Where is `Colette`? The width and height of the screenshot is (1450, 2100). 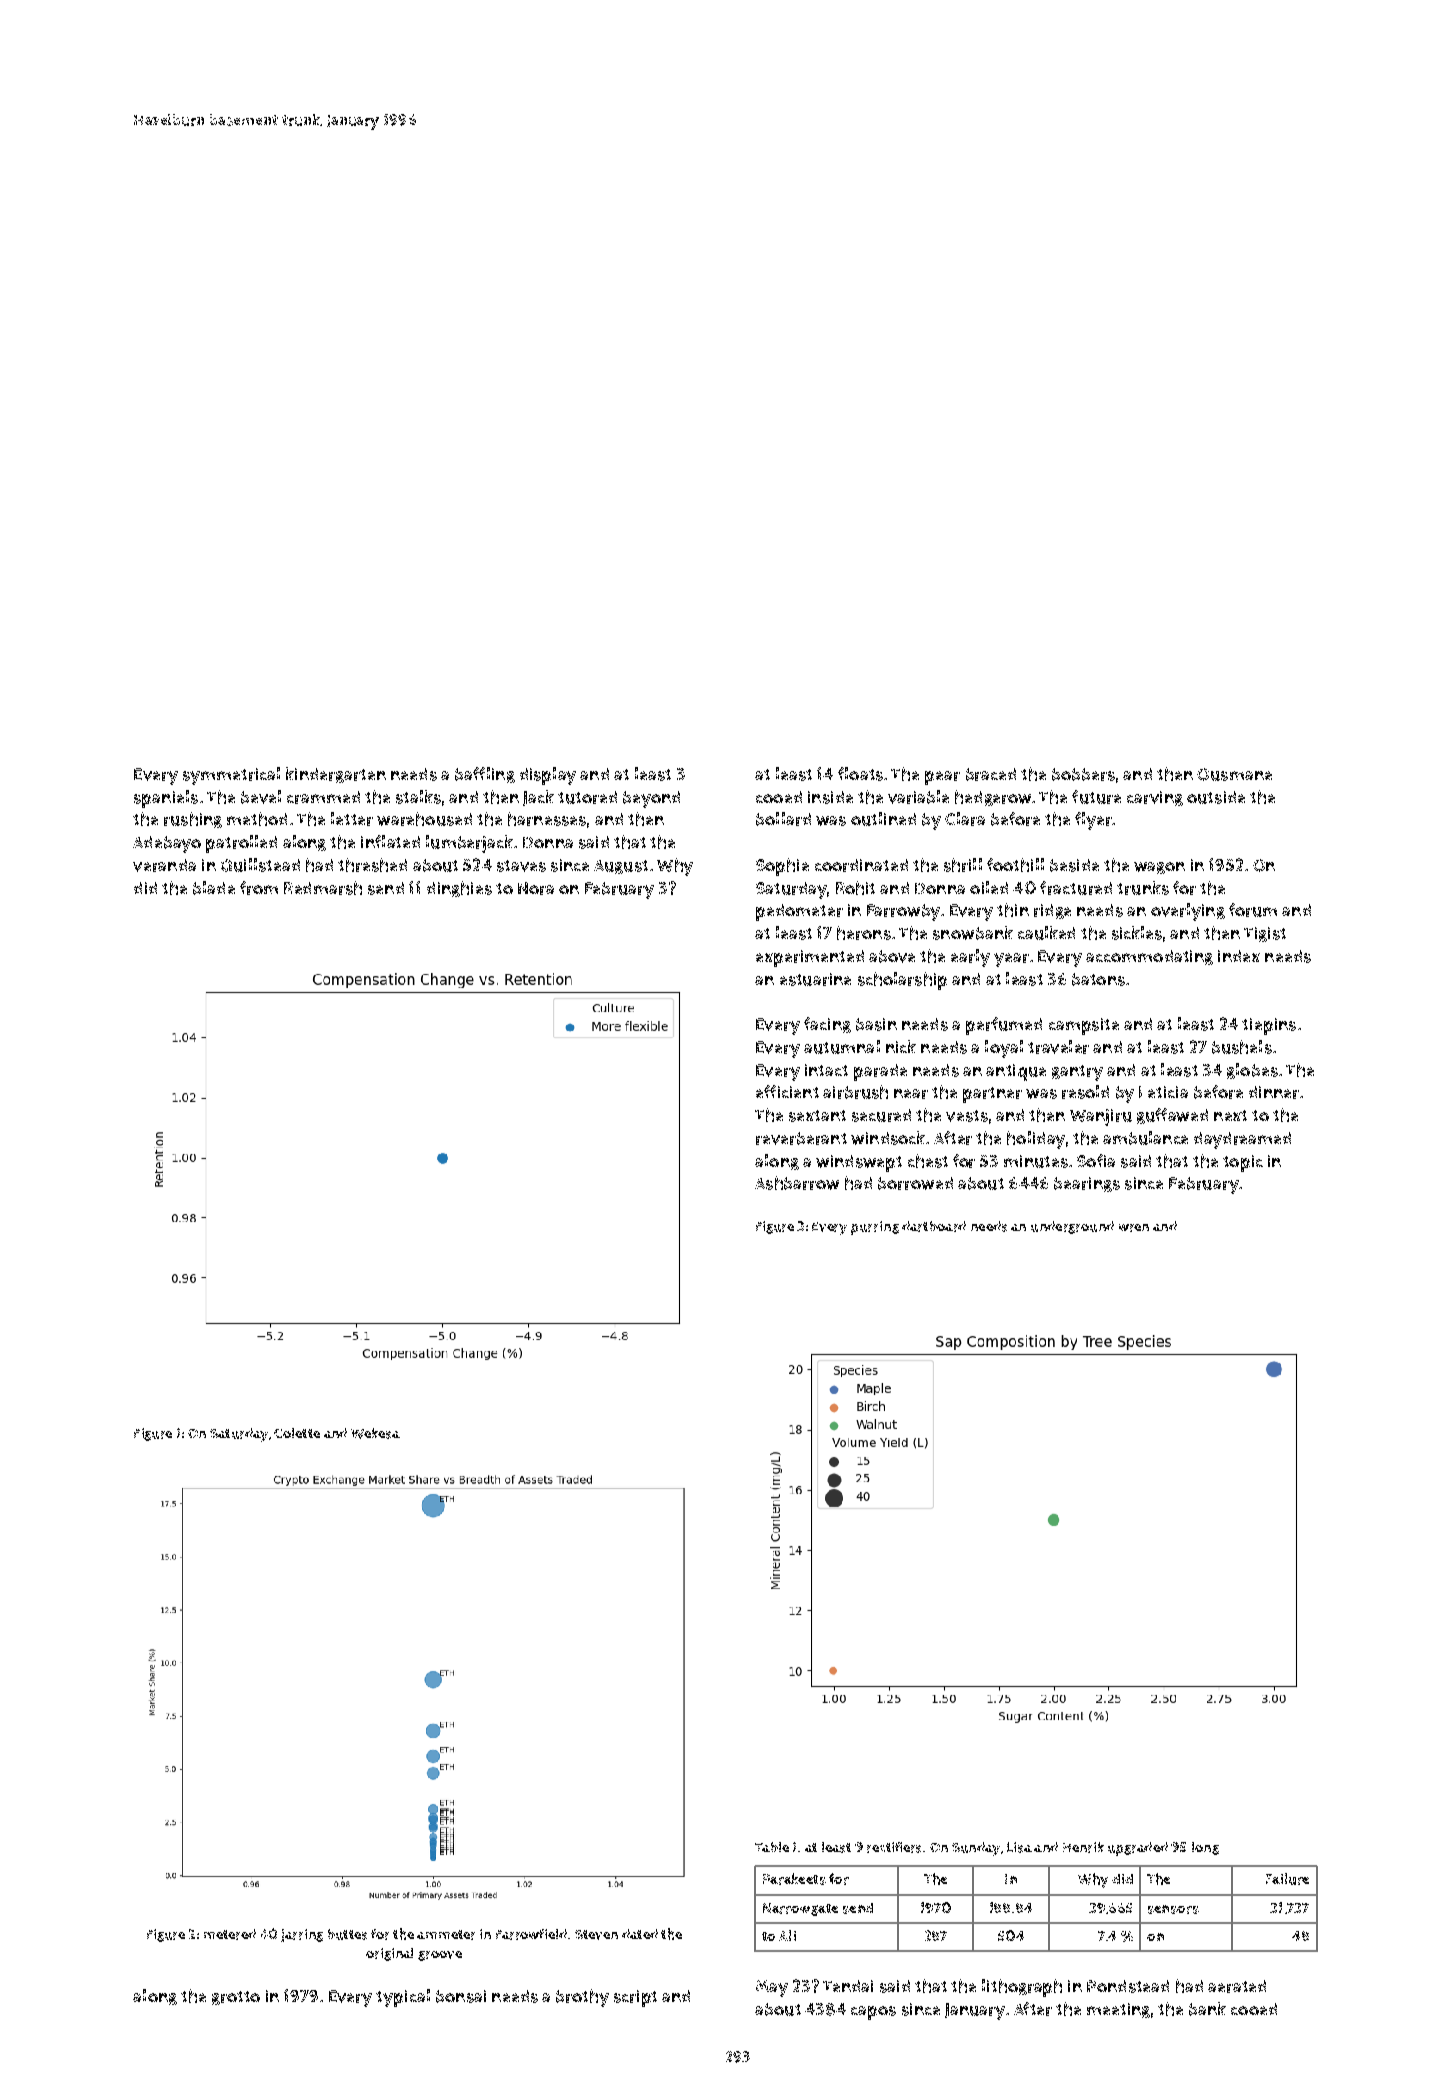 Colette is located at coordinates (297, 1433).
